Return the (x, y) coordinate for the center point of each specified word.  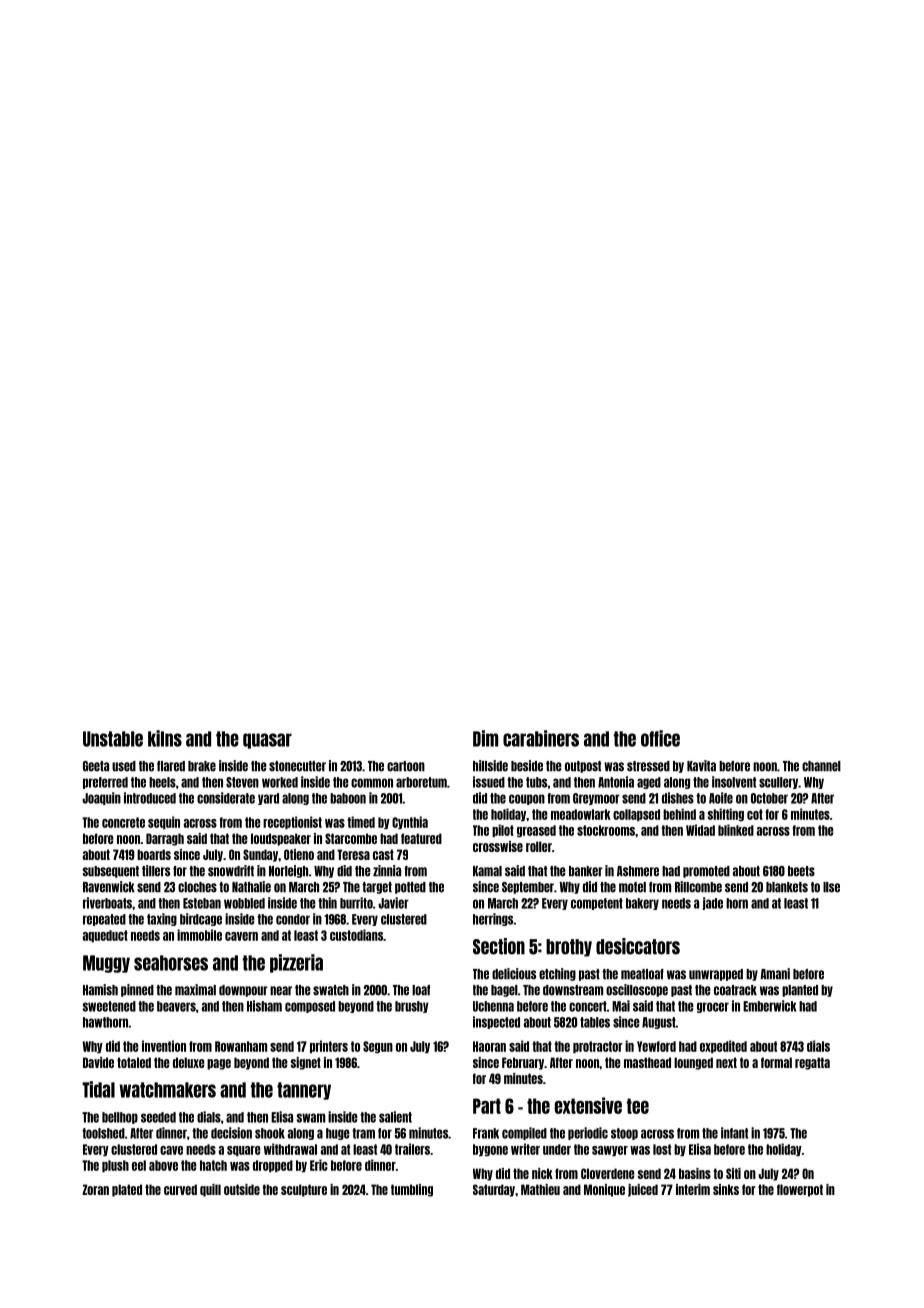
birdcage (201, 919)
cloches (197, 887)
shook (270, 1133)
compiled (524, 1133)
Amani (775, 974)
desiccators (638, 946)
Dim (485, 738)
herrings (493, 919)
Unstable (113, 739)
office (660, 738)
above (163, 1165)
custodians (356, 935)
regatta (812, 1063)
